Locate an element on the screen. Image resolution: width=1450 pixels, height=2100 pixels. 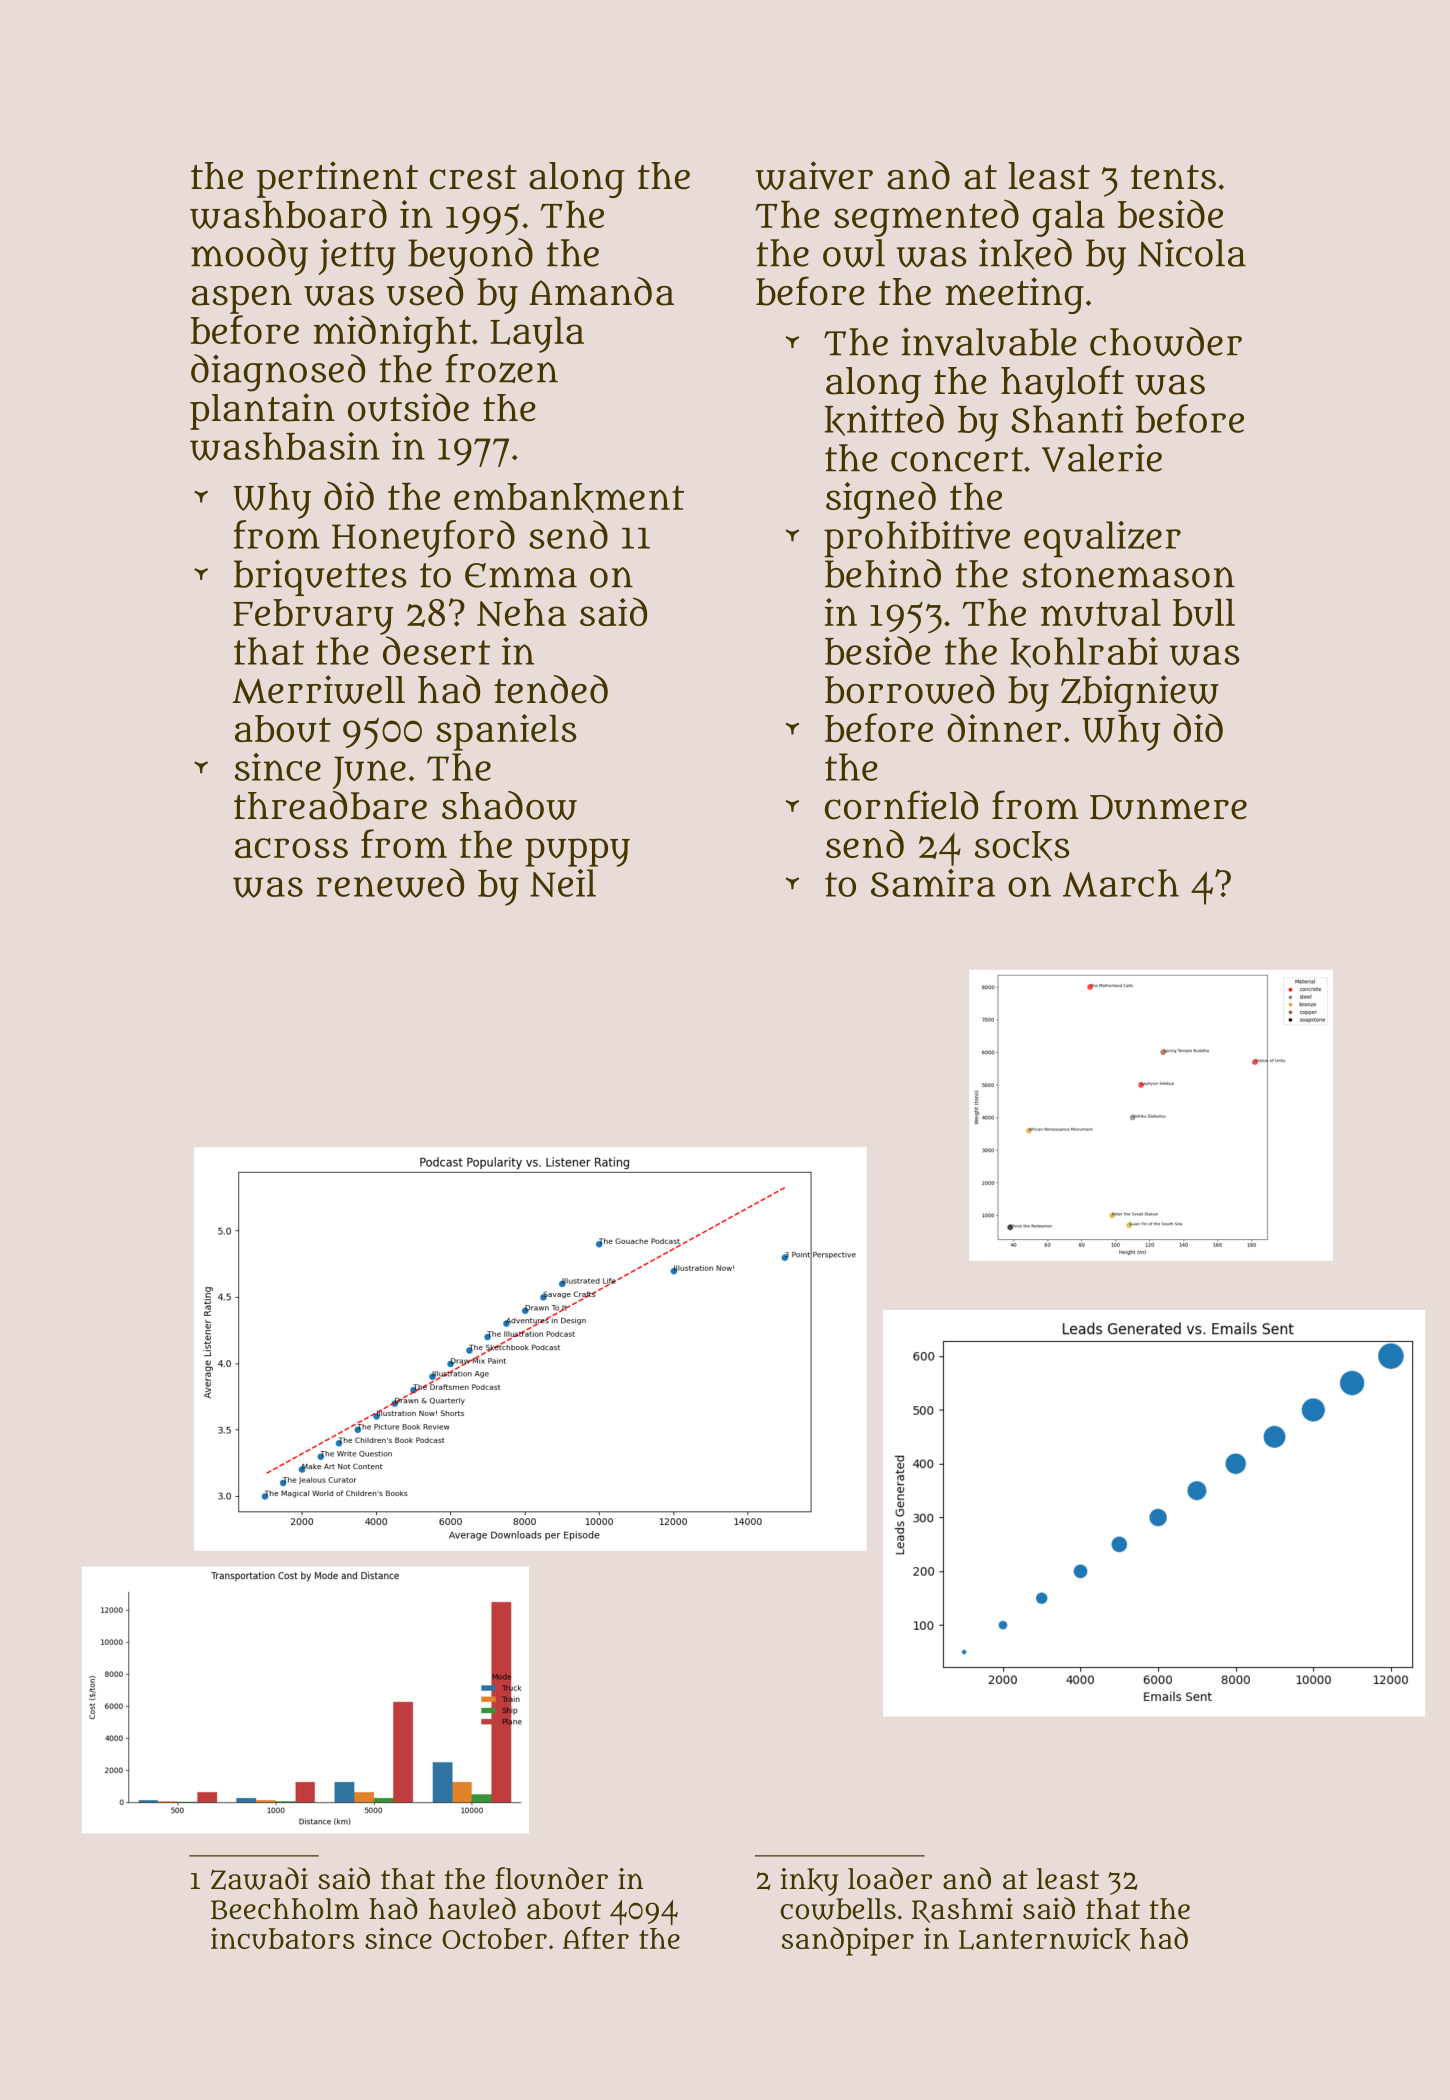
Neha is located at coordinates (521, 613).
